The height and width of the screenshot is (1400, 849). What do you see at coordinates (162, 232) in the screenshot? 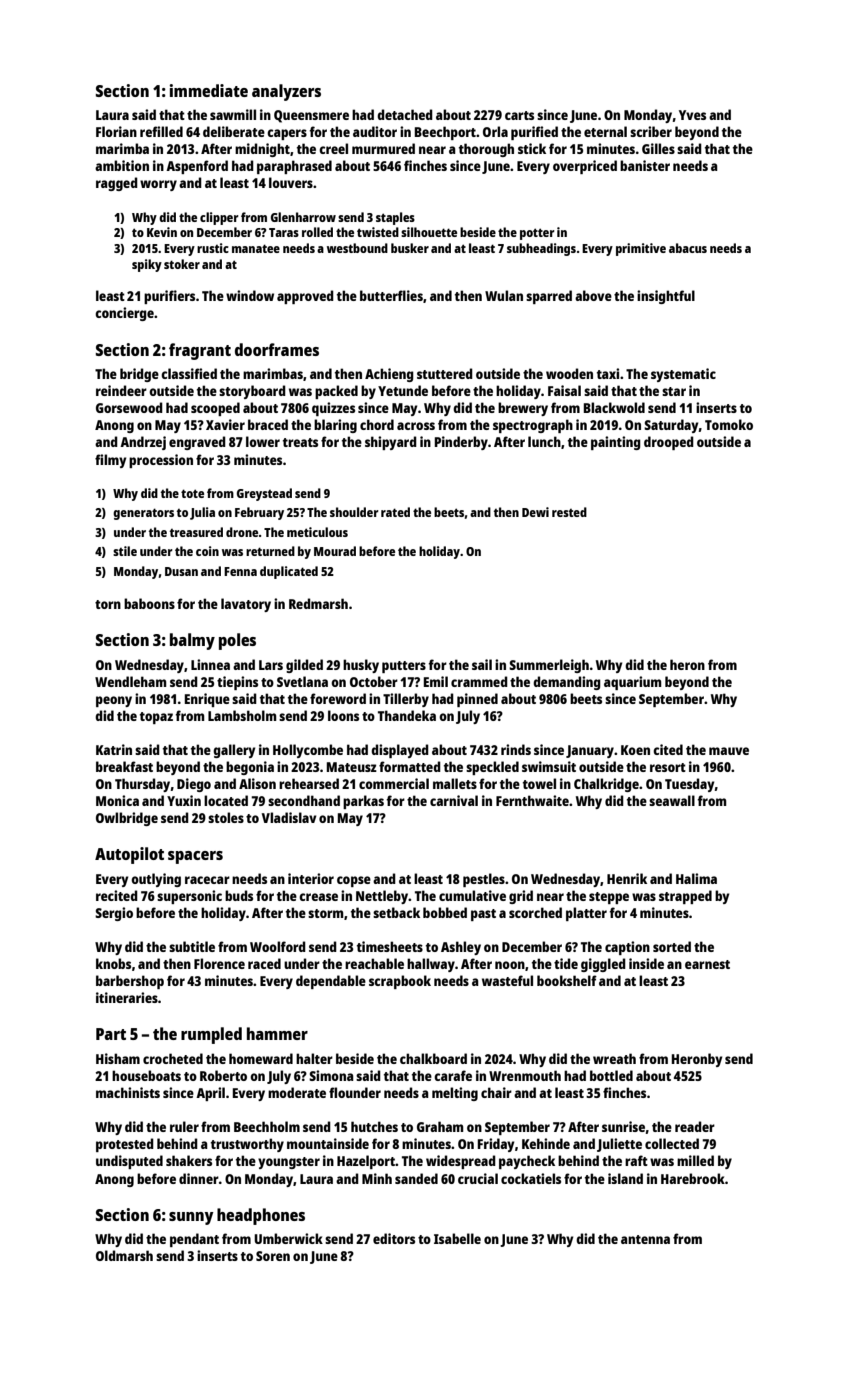
I see `Kevin` at bounding box center [162, 232].
